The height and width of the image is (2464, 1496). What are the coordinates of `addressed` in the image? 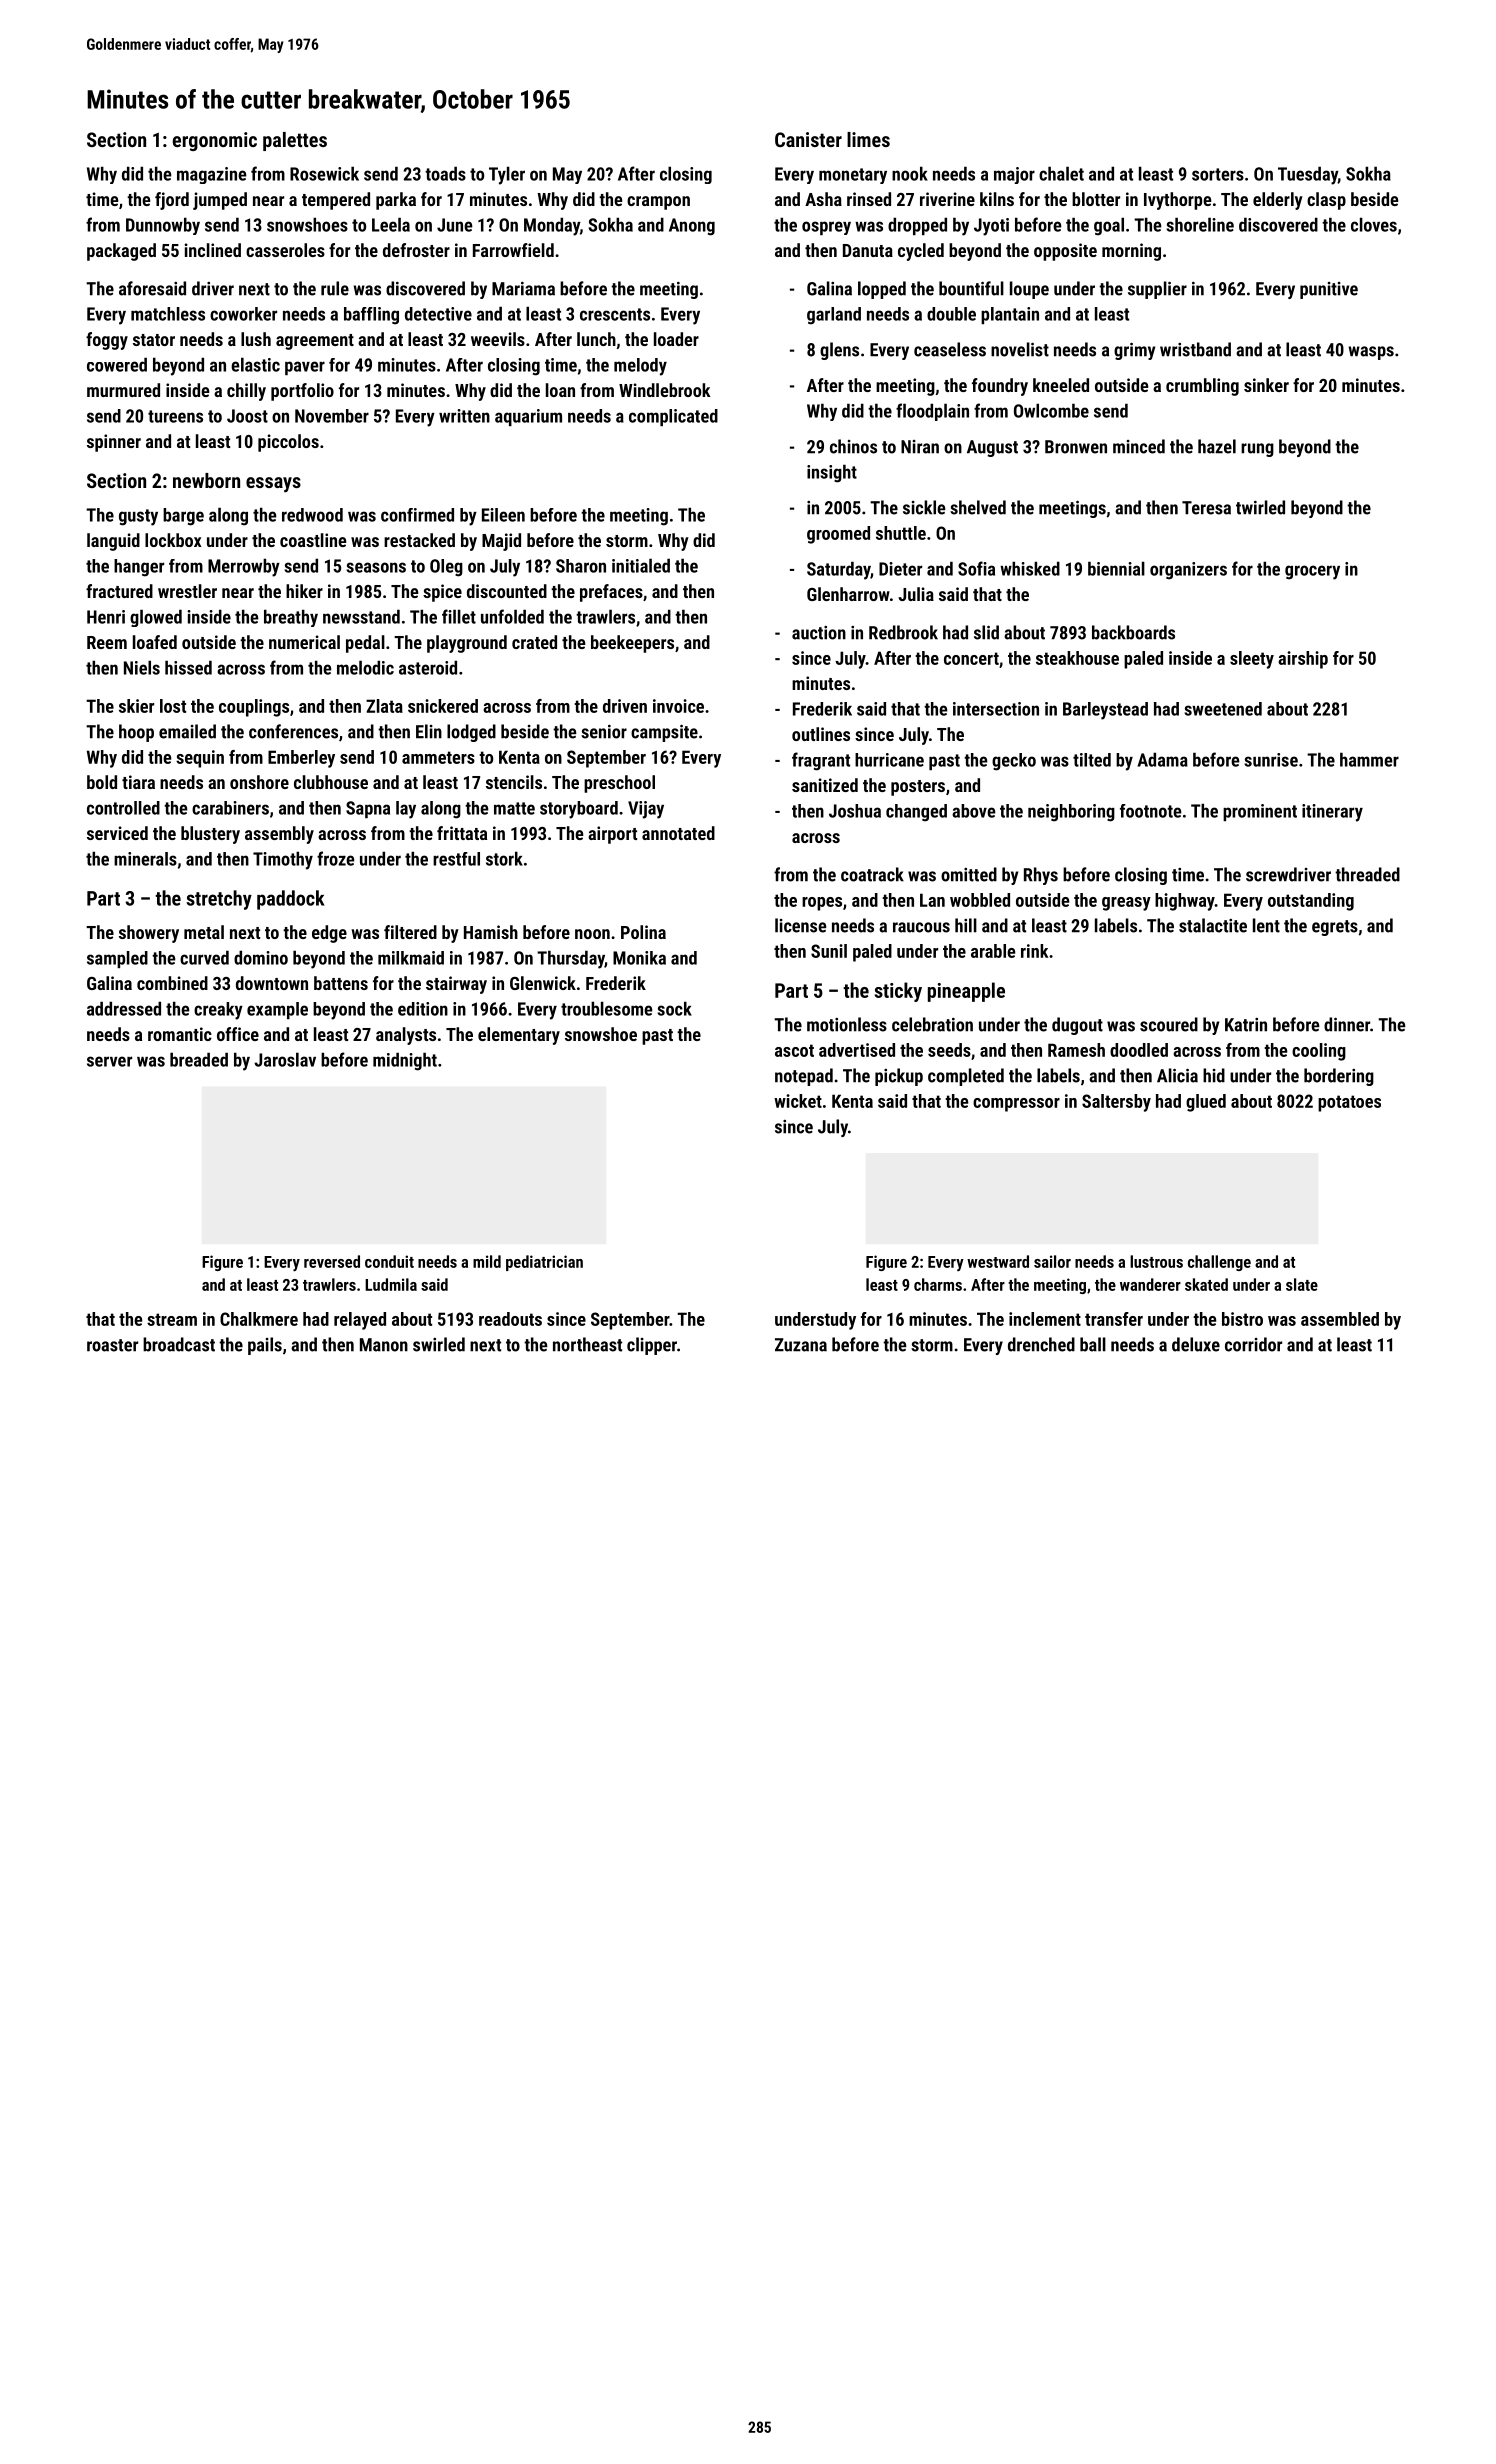 It's located at (124, 1008).
